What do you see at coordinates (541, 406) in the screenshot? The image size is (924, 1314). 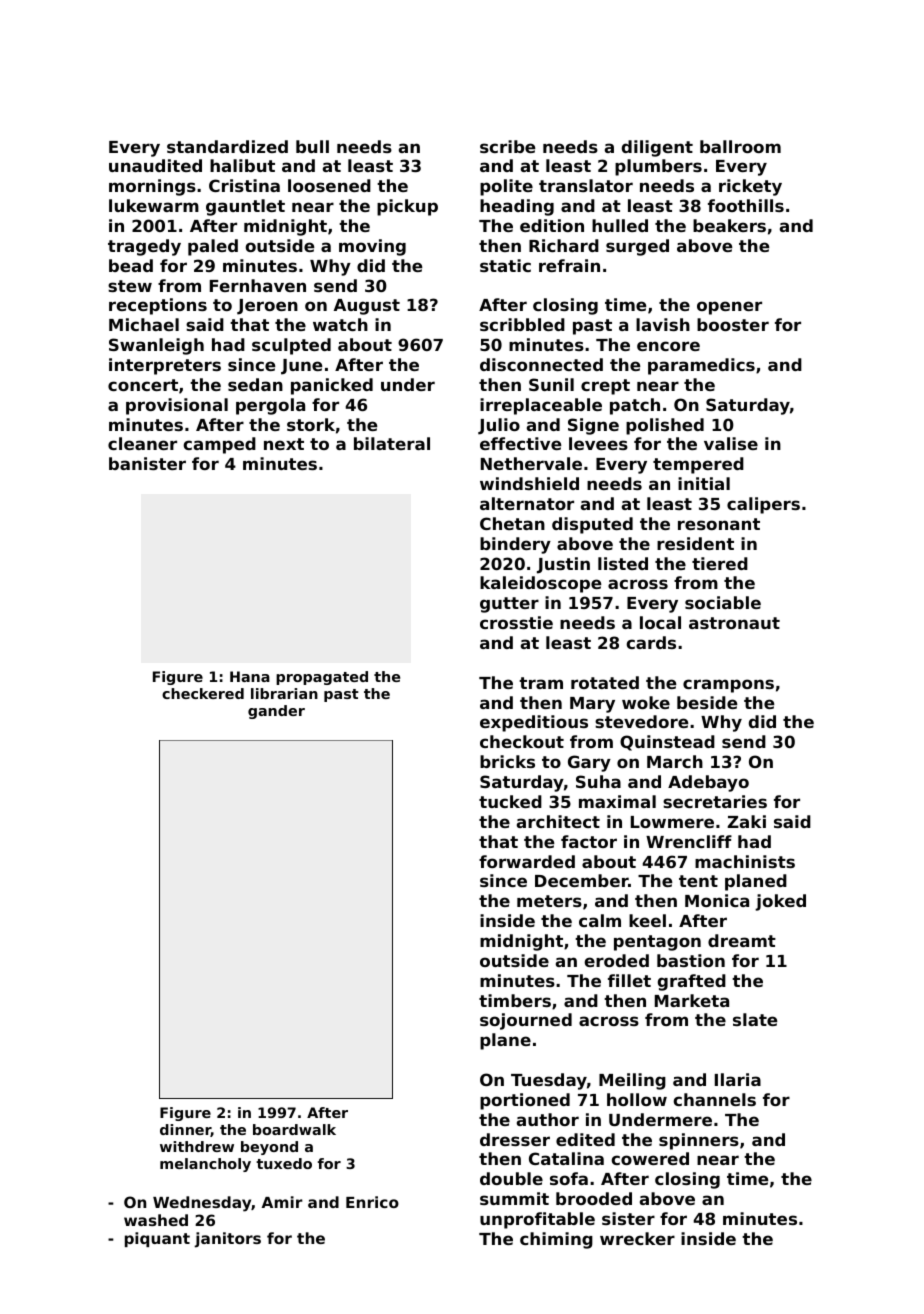 I see `irreplaceable` at bounding box center [541, 406].
